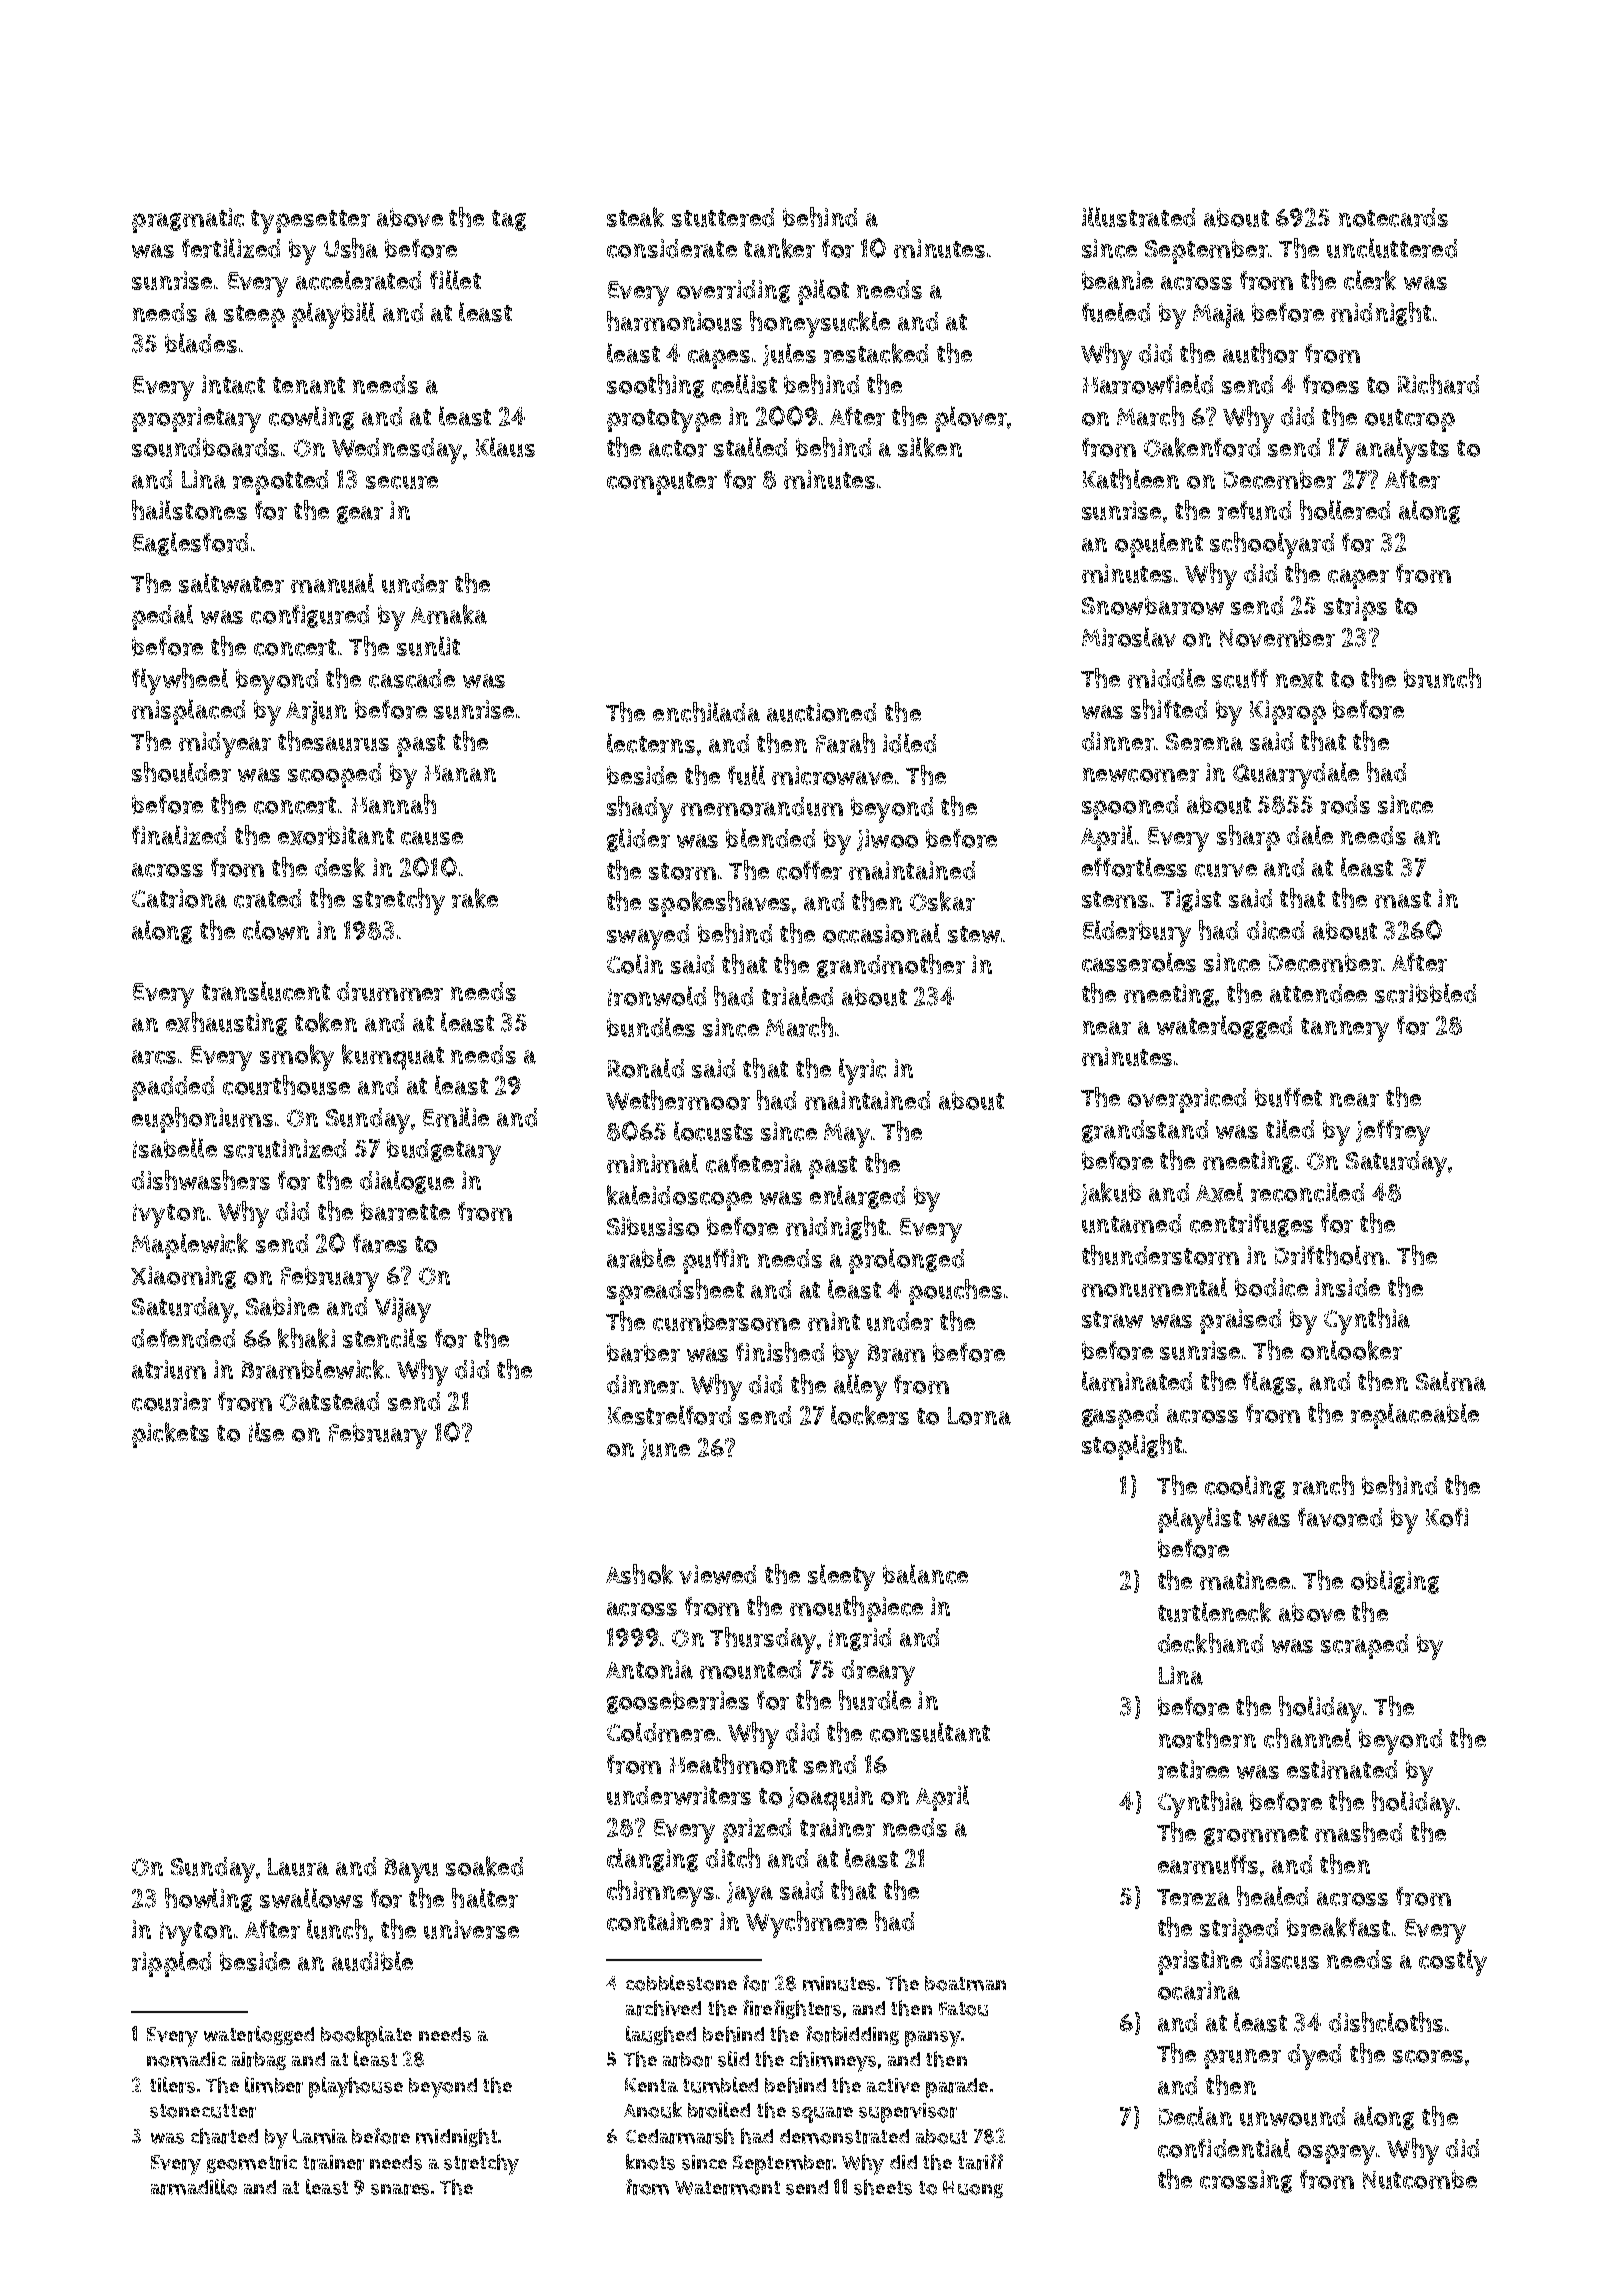 This screenshot has height=2292, width=1620. I want to click on fares, so click(380, 1243).
